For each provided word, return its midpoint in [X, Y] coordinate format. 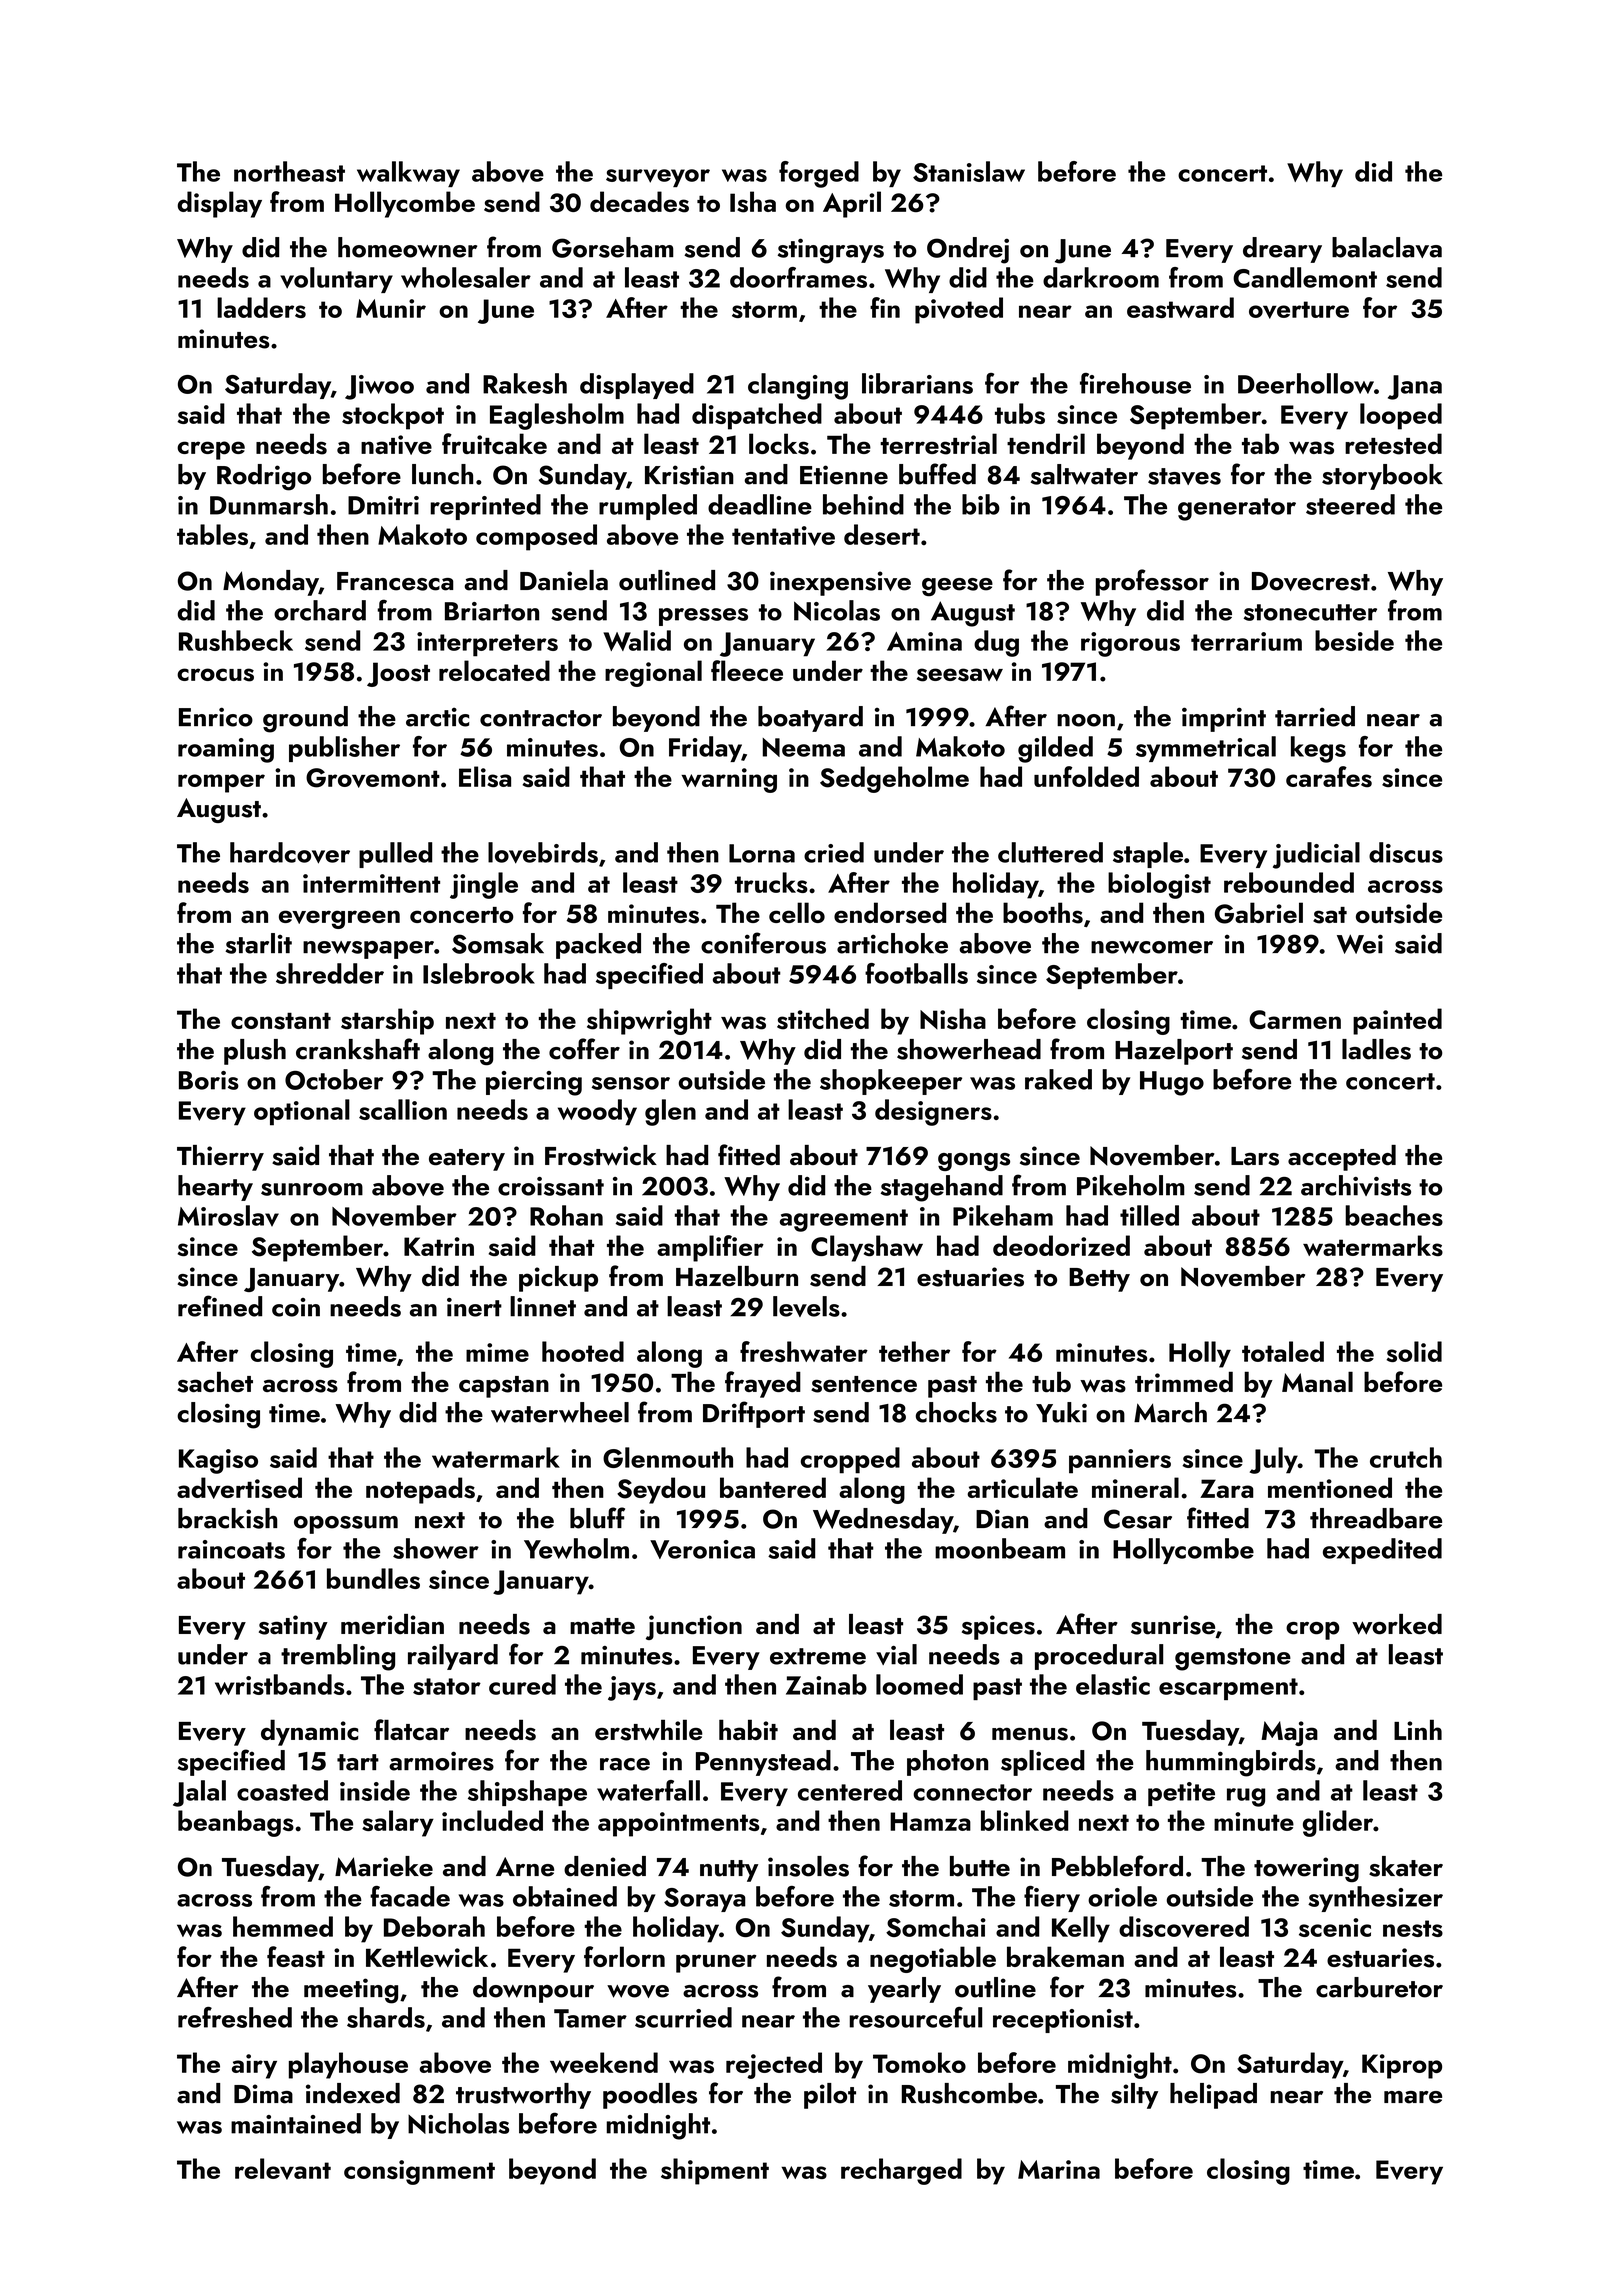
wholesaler [466, 277]
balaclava [1387, 247]
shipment [715, 2171]
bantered [773, 1487]
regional [653, 673]
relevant [283, 2169]
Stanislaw [969, 171]
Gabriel [1259, 913]
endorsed [890, 913]
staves [1184, 476]
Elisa [485, 777]
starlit [258, 943]
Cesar [1138, 1519]
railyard [453, 1657]
